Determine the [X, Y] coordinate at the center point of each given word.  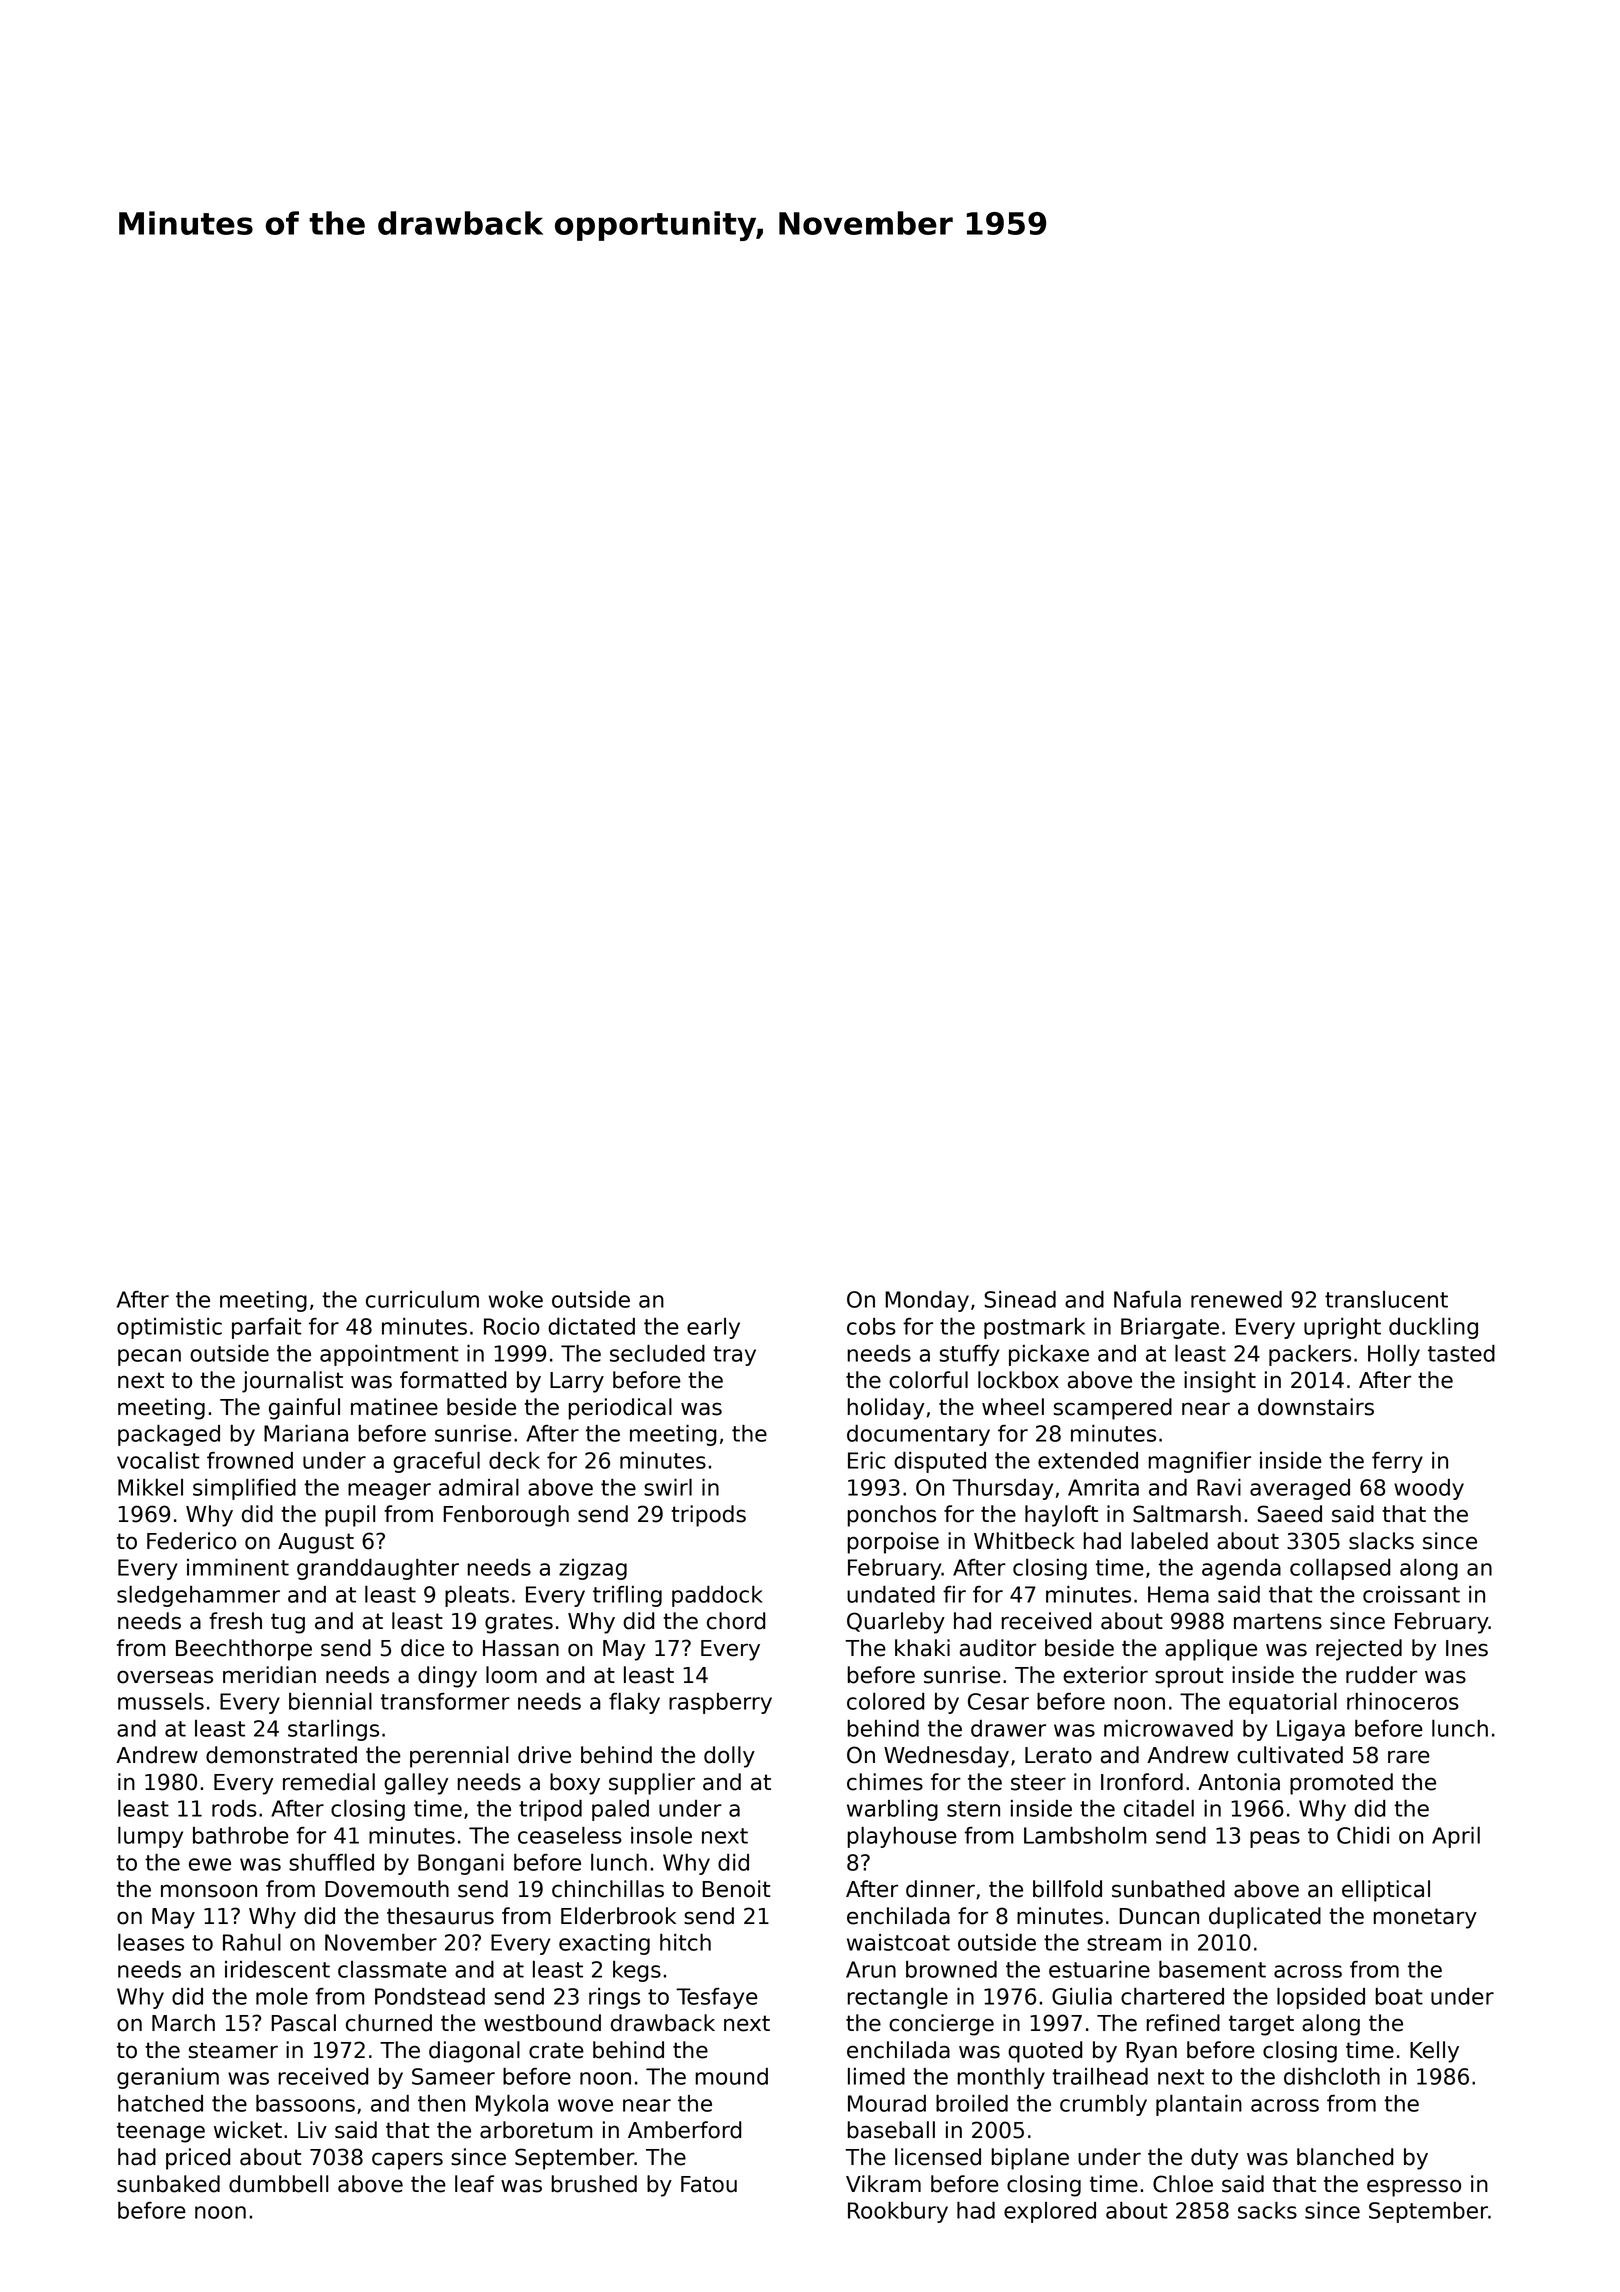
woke [515, 1299]
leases [151, 1942]
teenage [161, 2132]
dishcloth [1332, 2076]
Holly [1394, 1355]
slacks [1381, 1541]
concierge [941, 2025]
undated [891, 1594]
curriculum [422, 1299]
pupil [350, 1516]
